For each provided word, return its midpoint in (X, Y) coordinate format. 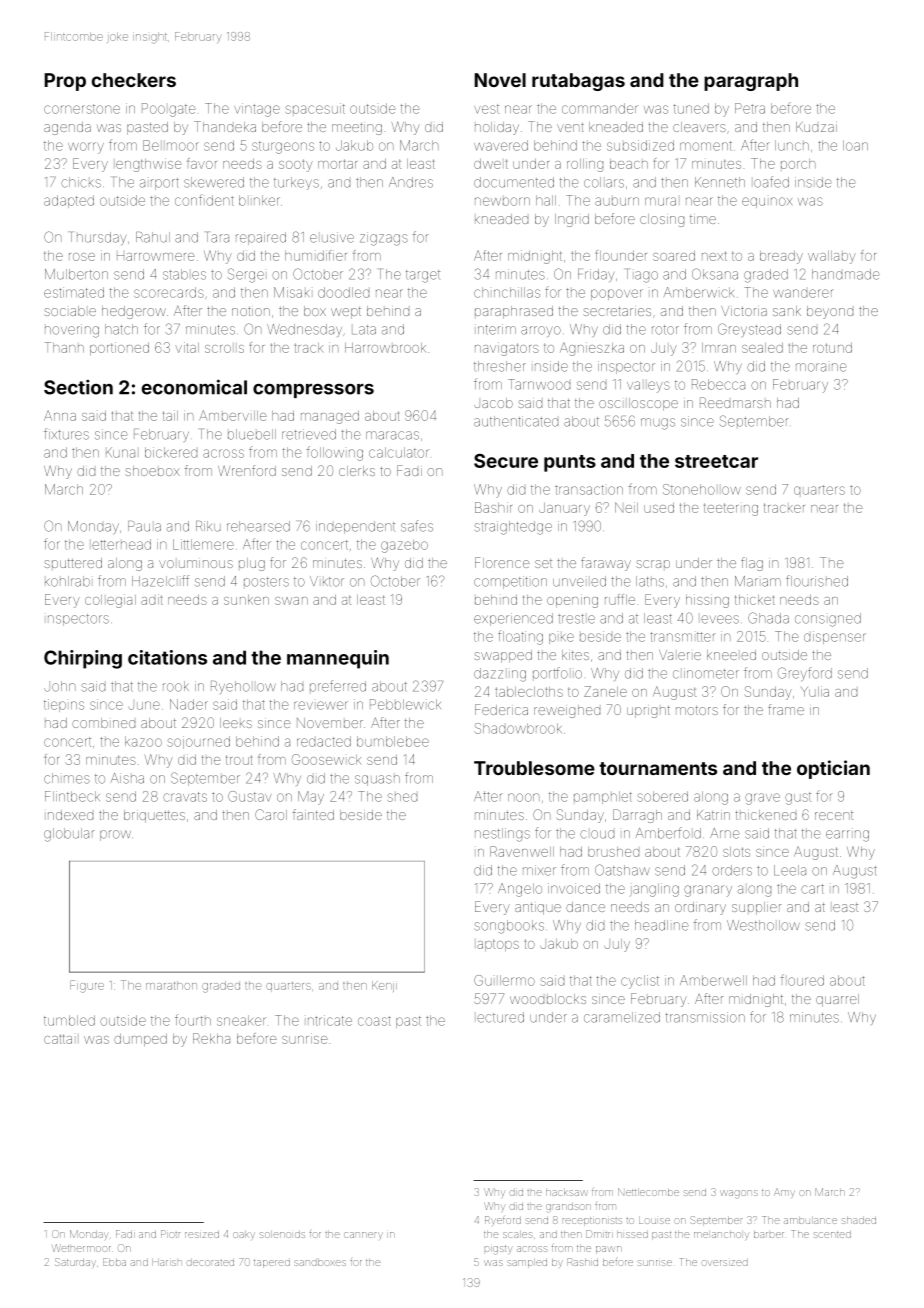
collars (604, 182)
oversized (725, 1262)
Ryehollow (243, 687)
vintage (257, 110)
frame (786, 709)
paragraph (751, 82)
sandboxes (320, 1262)
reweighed (567, 711)
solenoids (282, 1234)
